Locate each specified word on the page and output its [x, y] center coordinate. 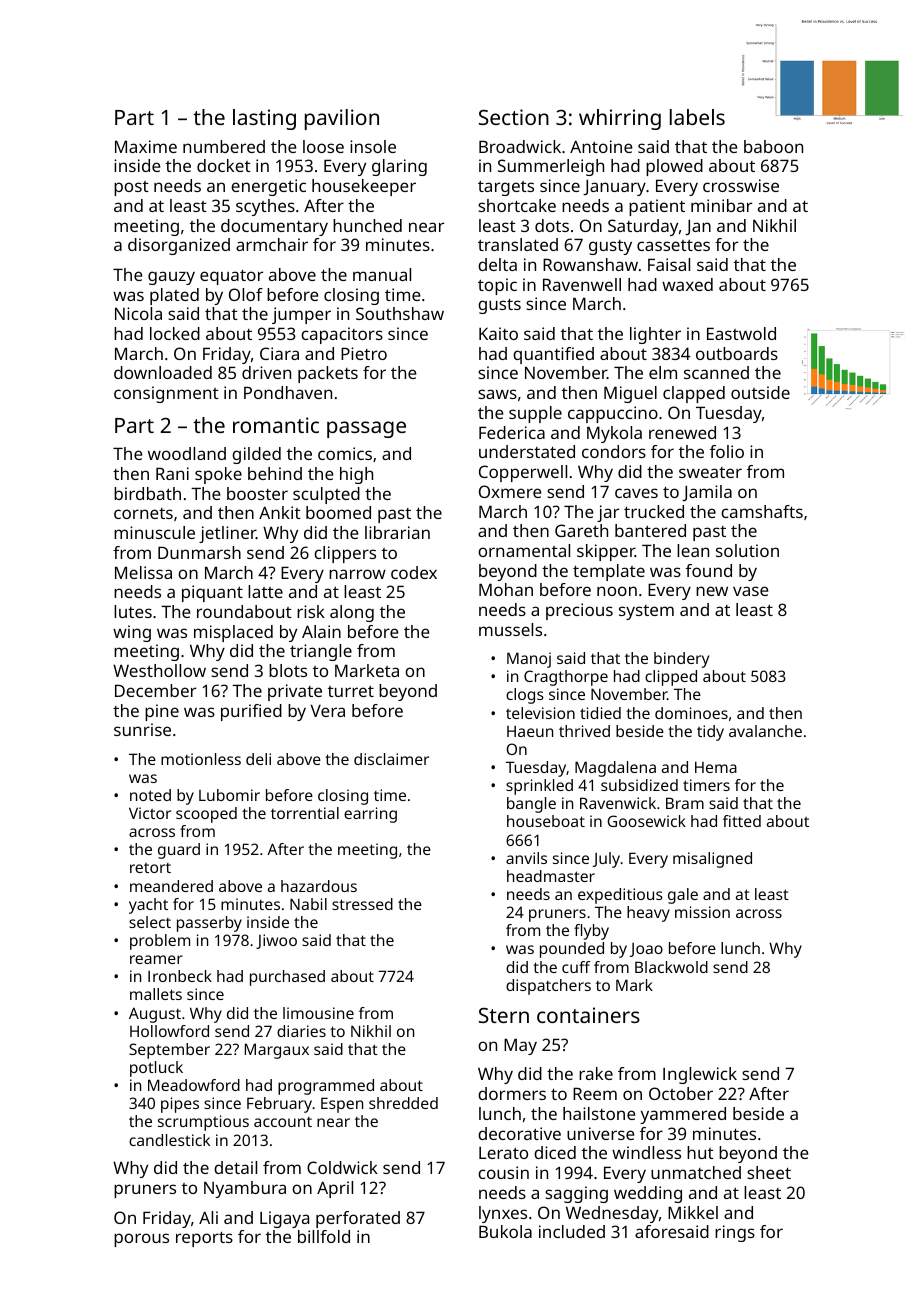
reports [204, 1239]
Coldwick [342, 1167]
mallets [156, 994]
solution [747, 550]
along [352, 613]
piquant [212, 593]
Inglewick [700, 1075]
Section [514, 117]
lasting [264, 119]
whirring [620, 119]
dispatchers [548, 987]
